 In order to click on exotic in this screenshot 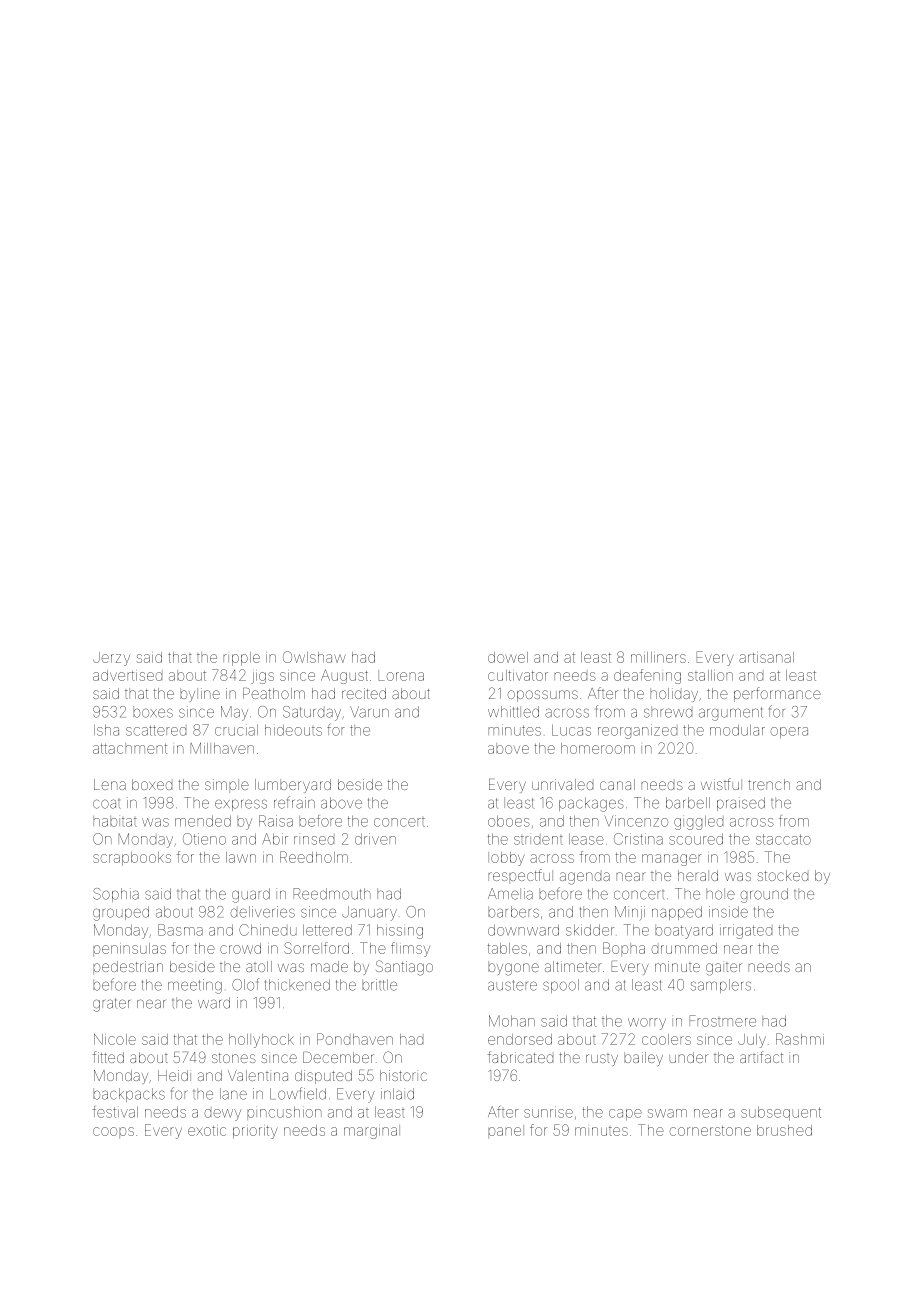, I will do `click(207, 1131)`.
